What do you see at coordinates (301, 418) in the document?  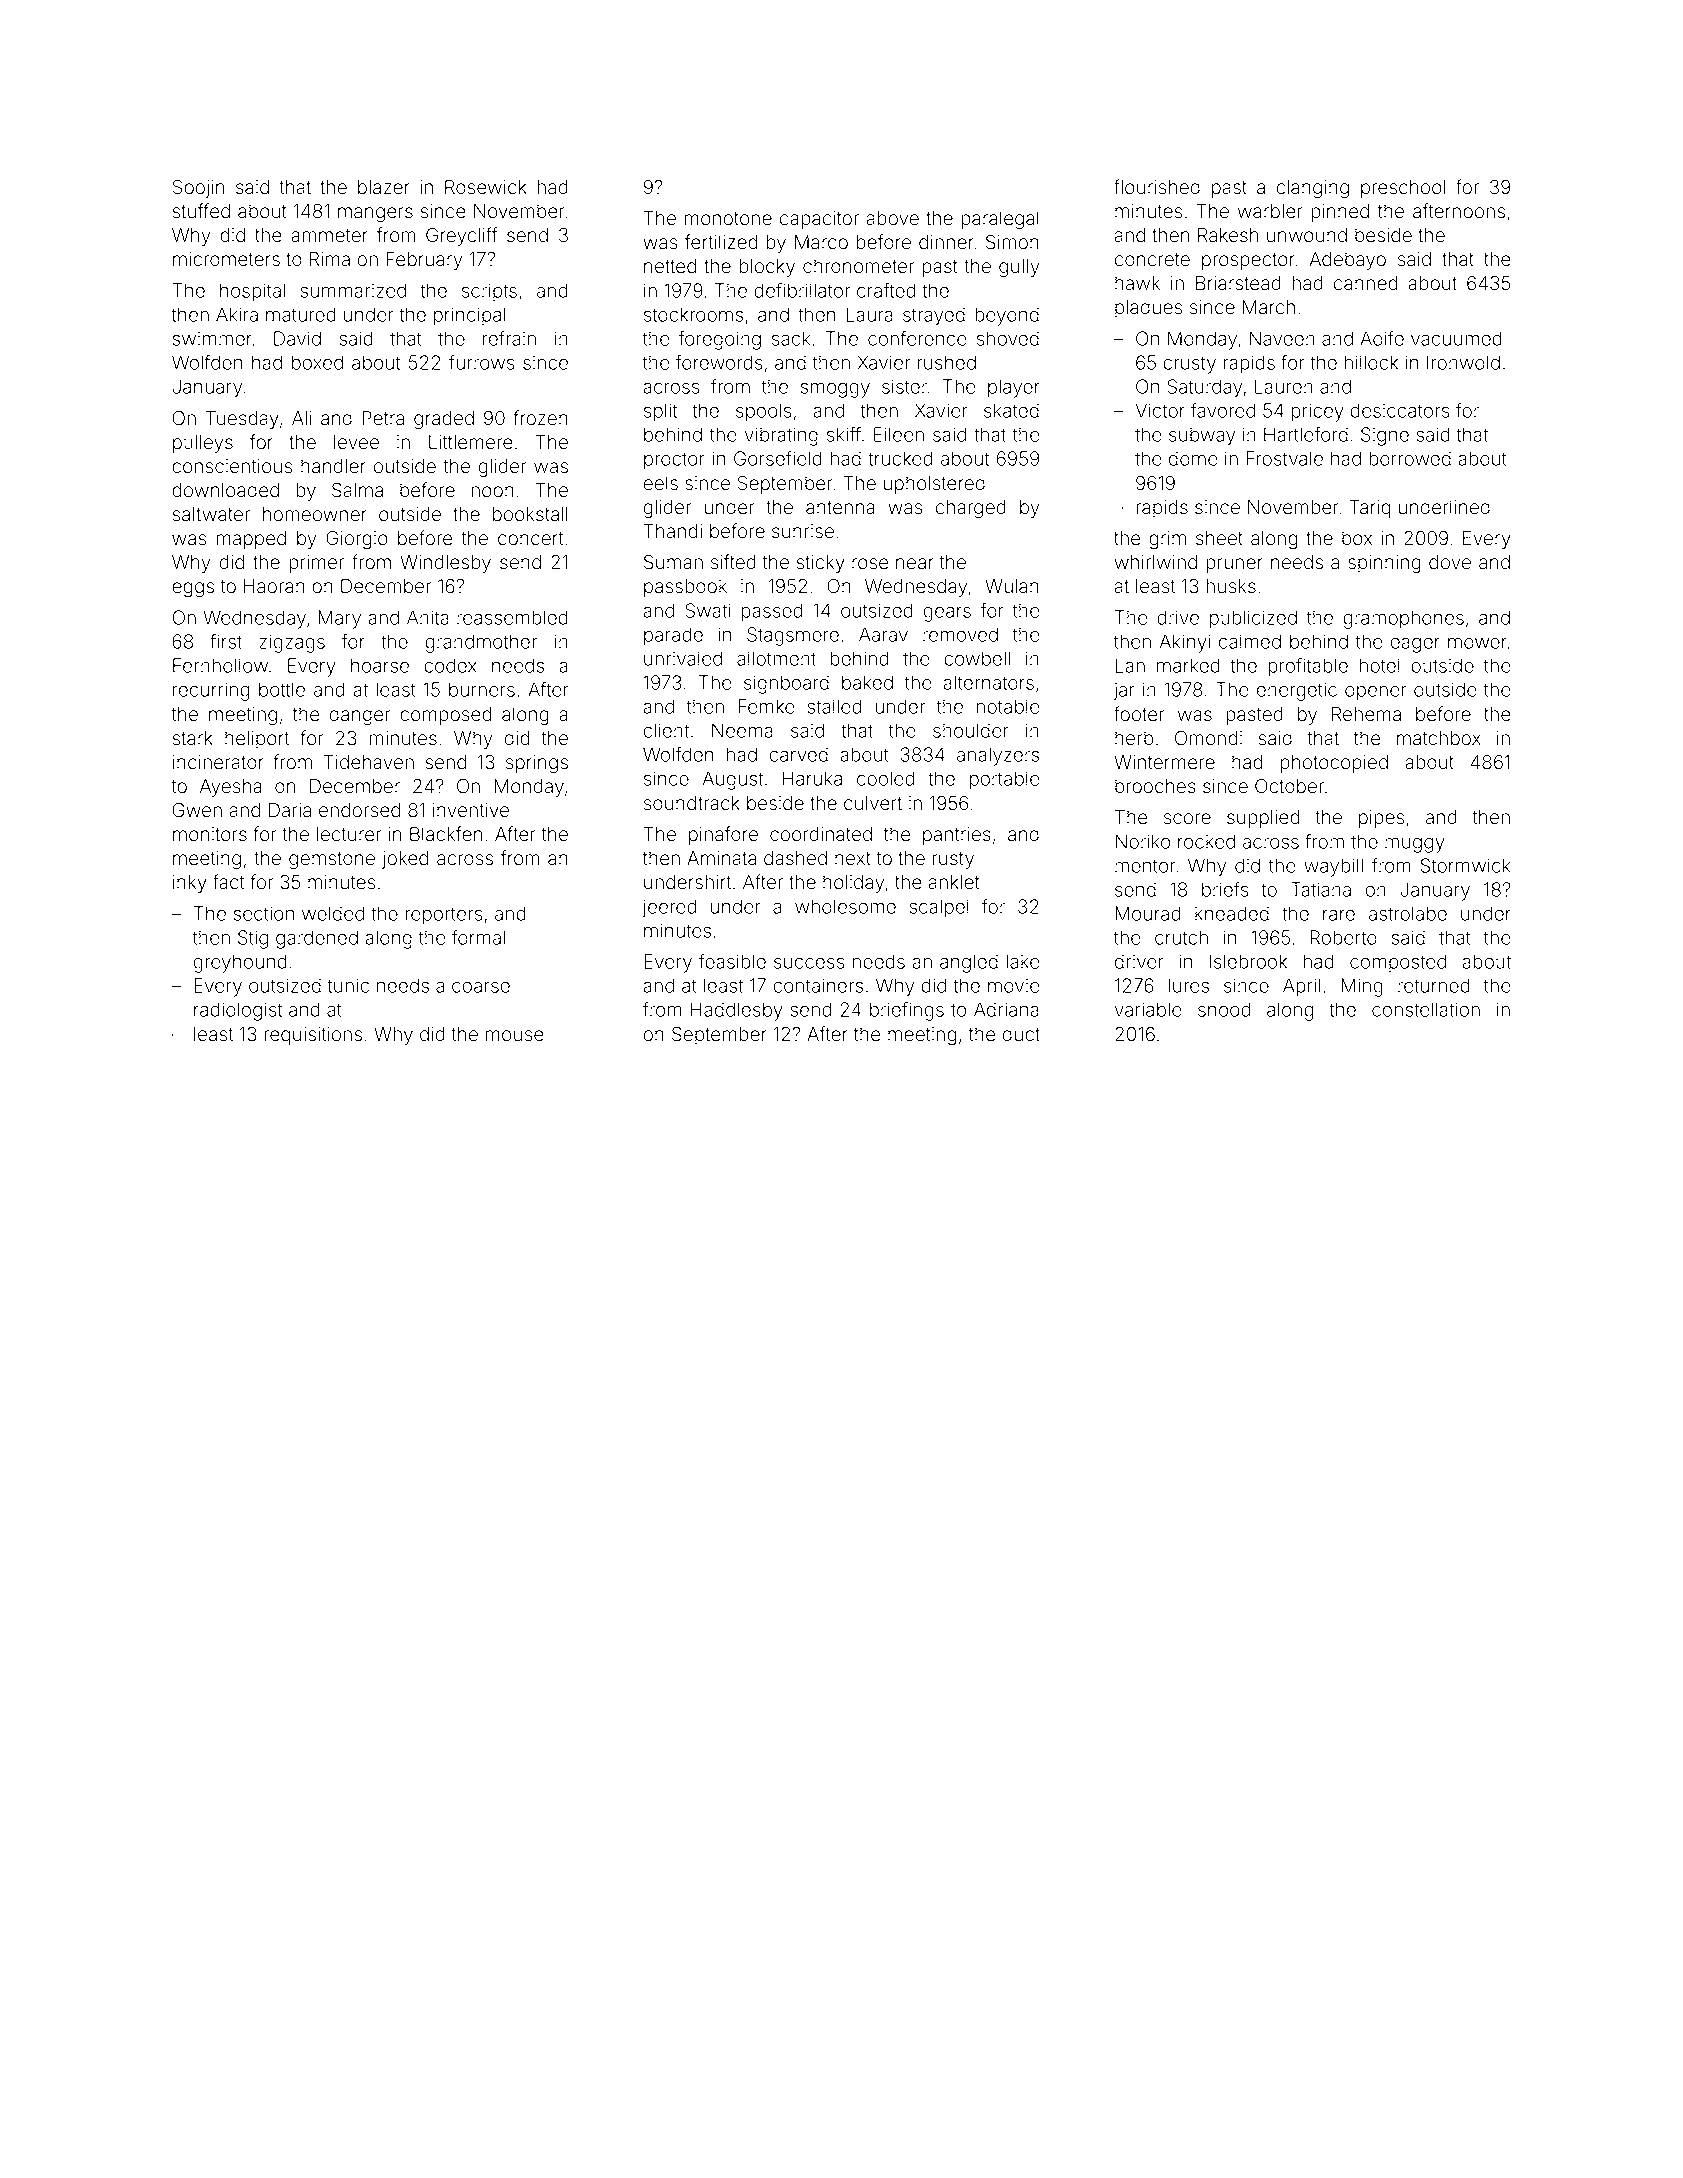 I see `Ali` at bounding box center [301, 418].
